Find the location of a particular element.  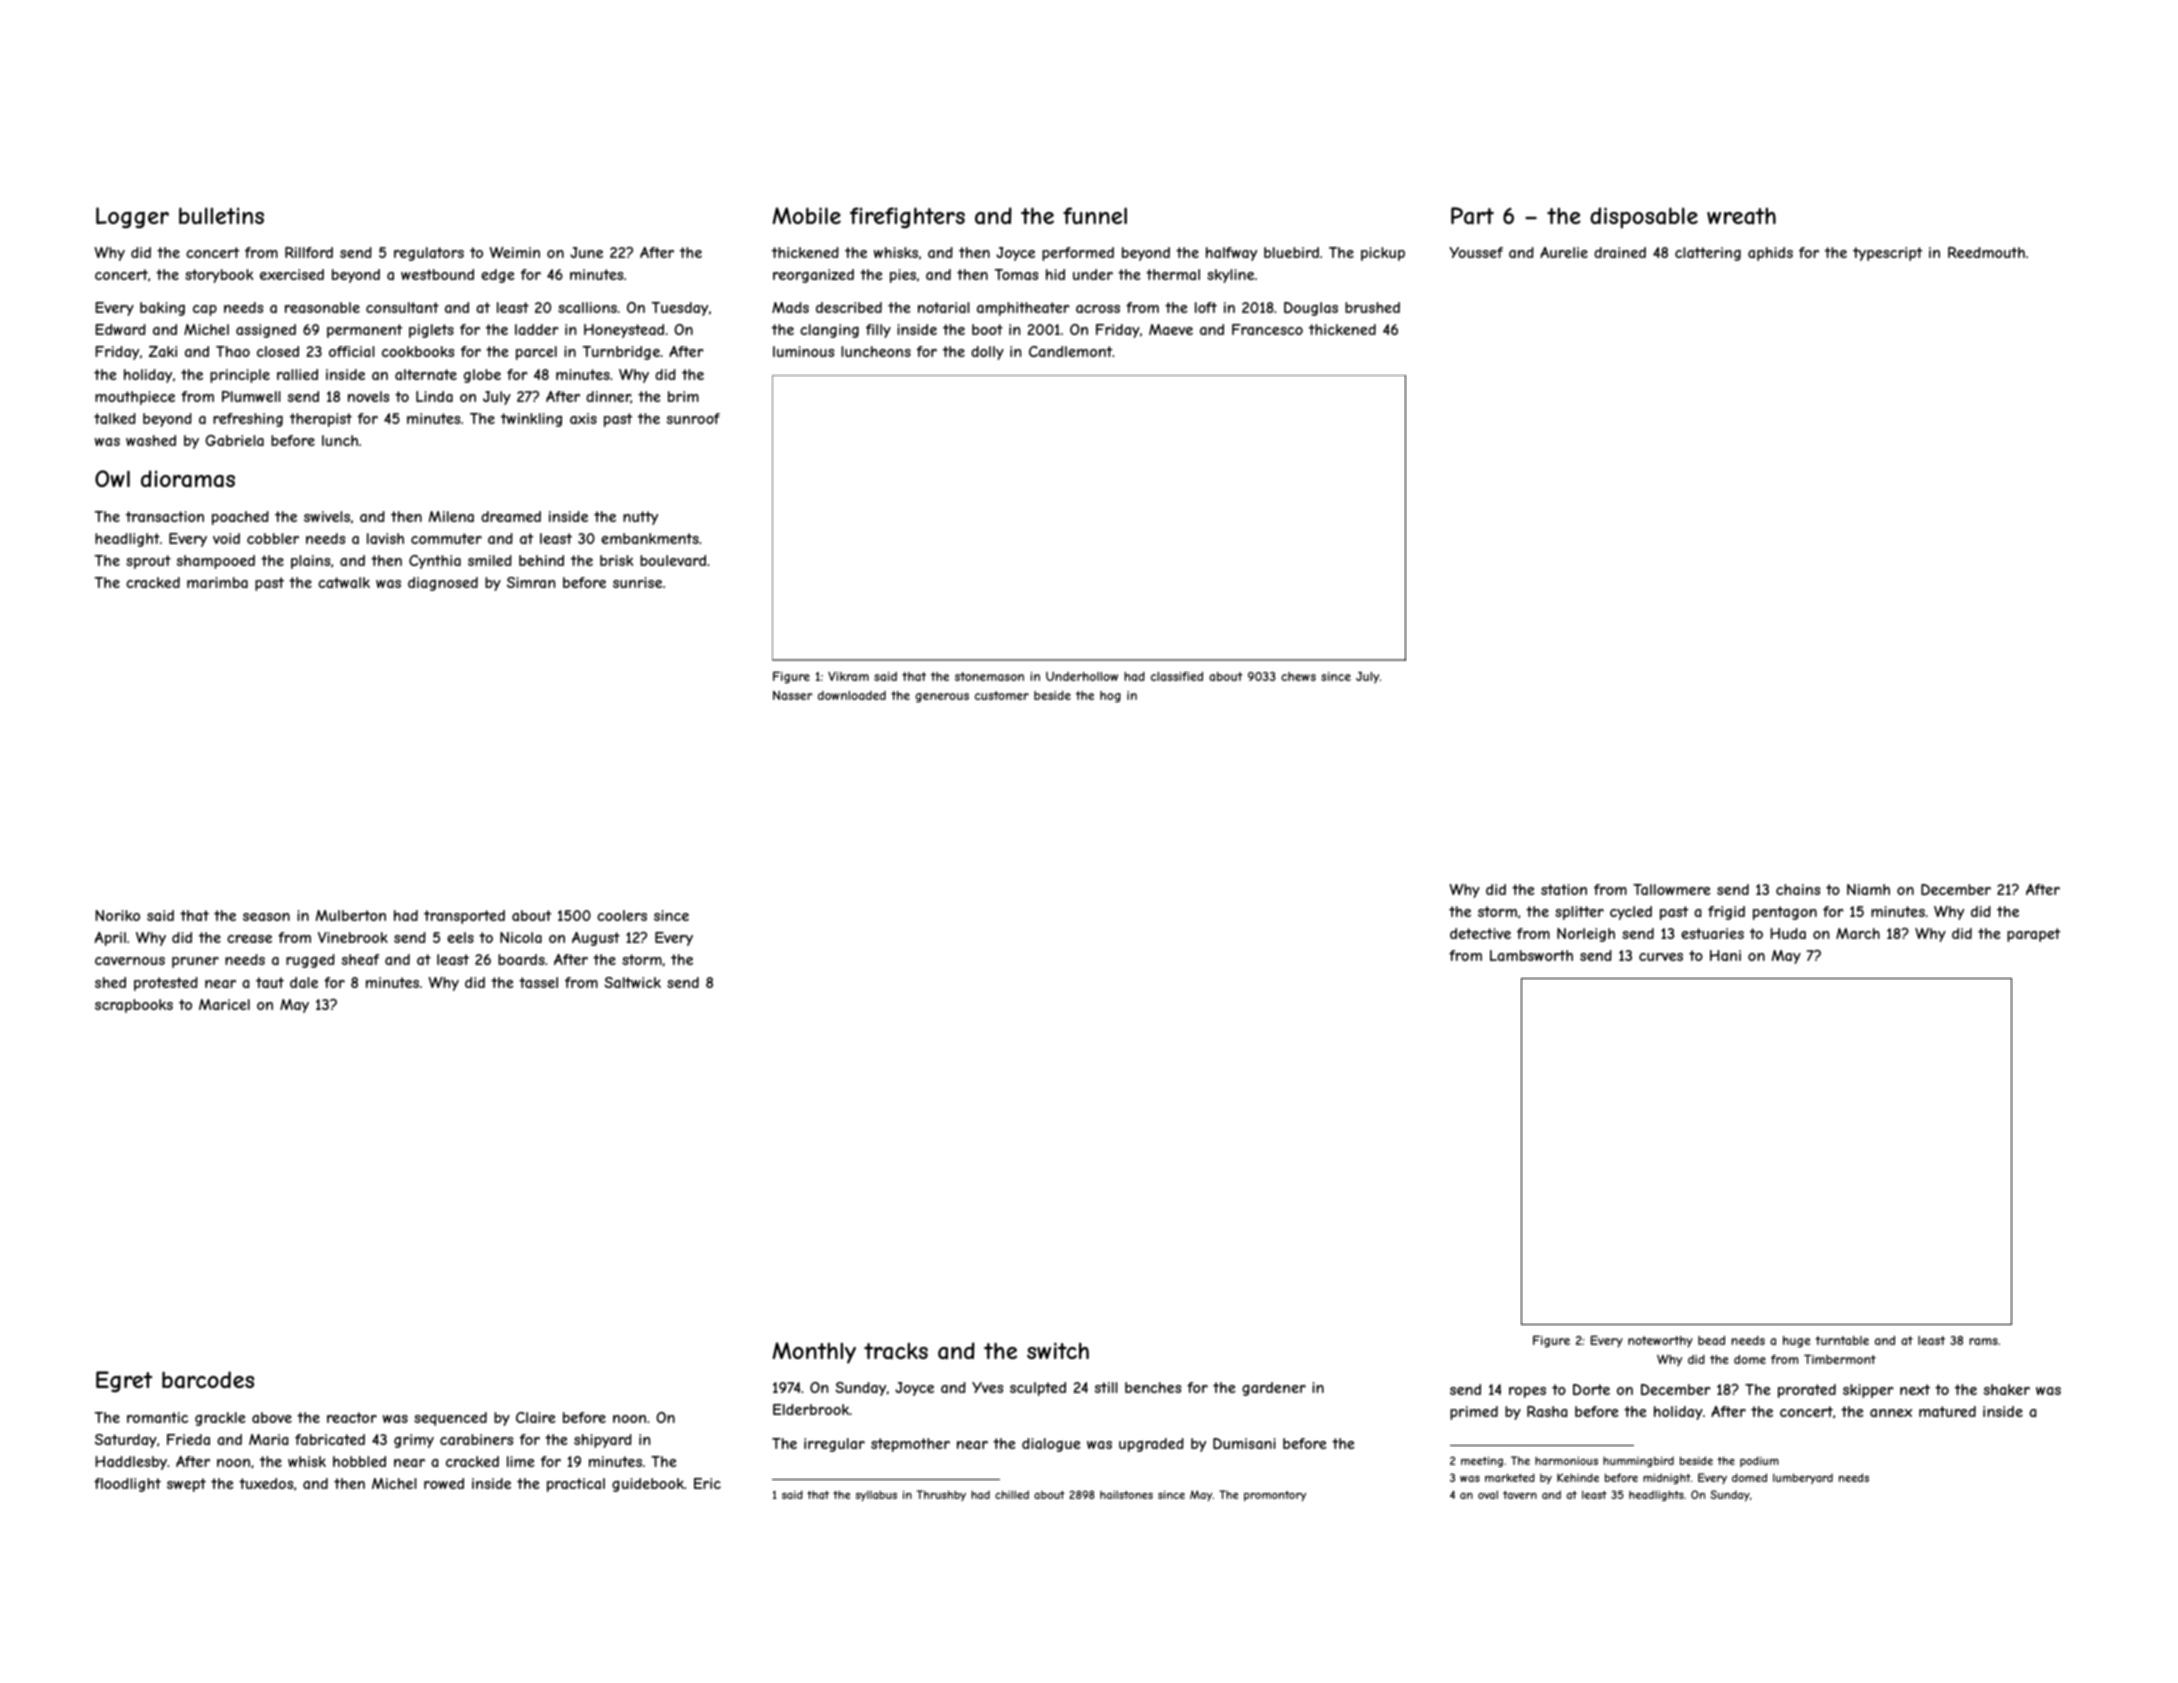

exercised is located at coordinates (292, 274).
